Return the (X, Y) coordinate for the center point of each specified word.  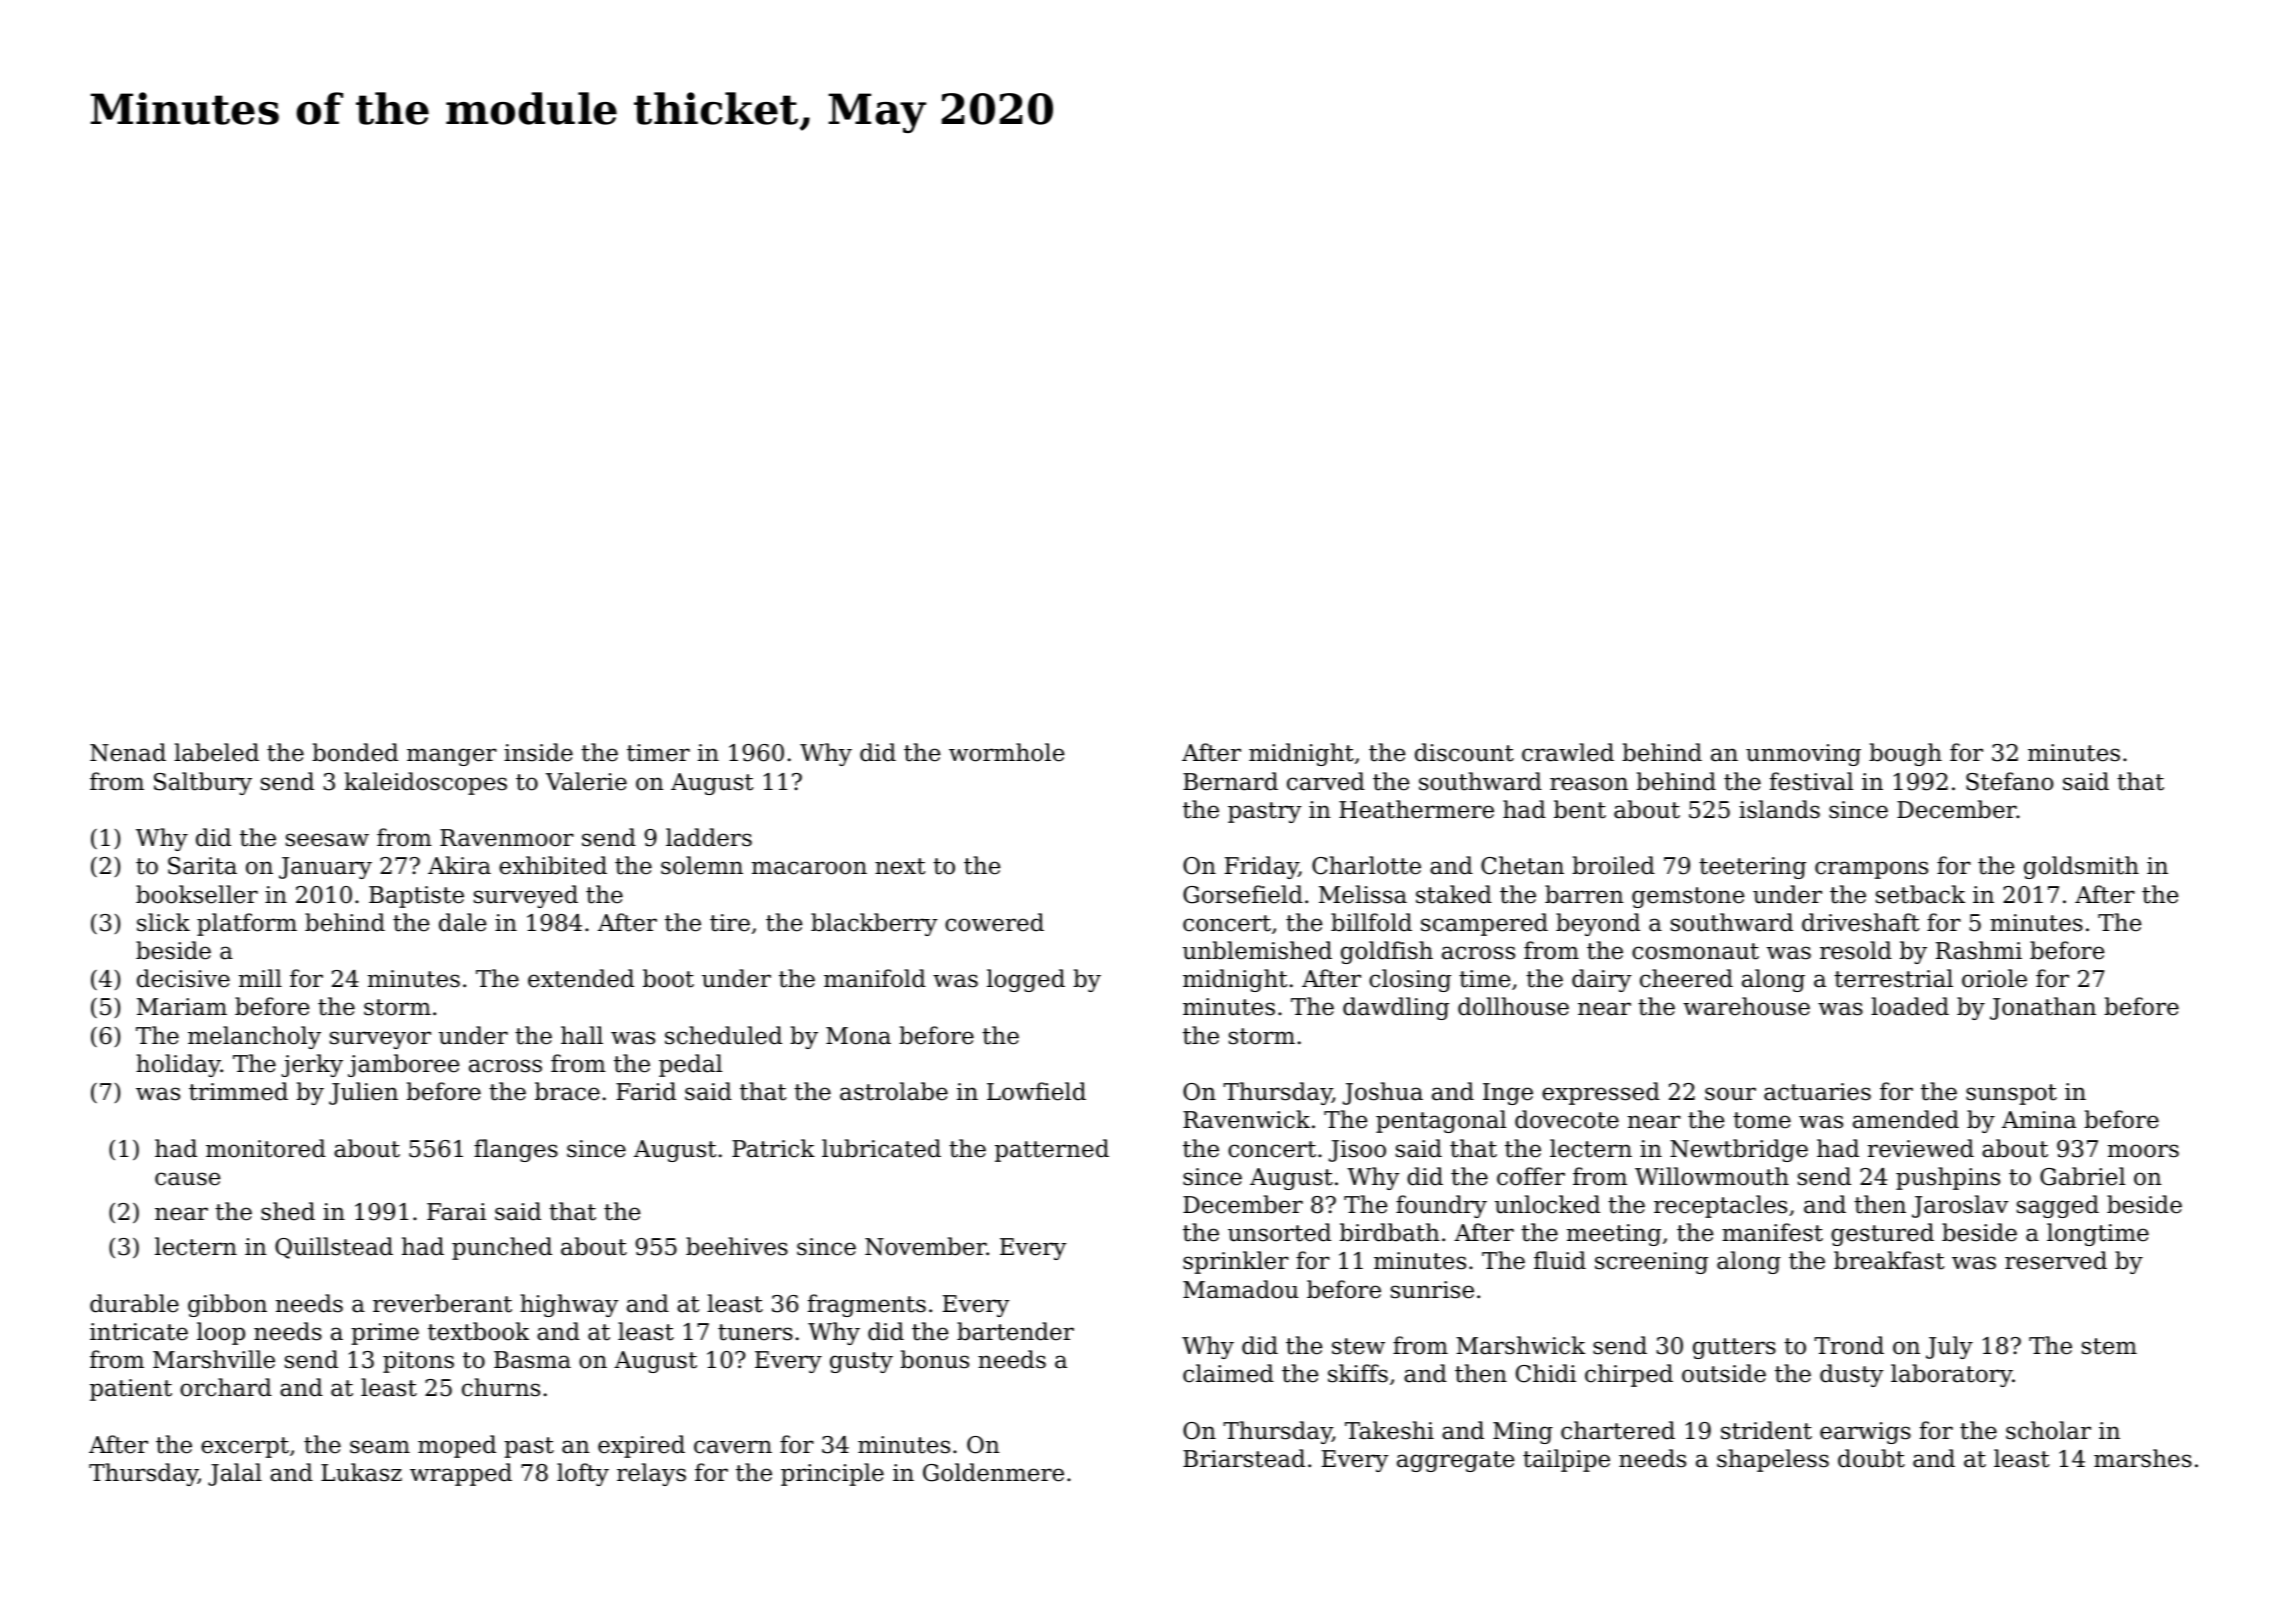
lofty (583, 1474)
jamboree (403, 1065)
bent (1580, 809)
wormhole (1006, 752)
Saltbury (203, 783)
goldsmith (2081, 867)
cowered (994, 922)
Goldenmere (993, 1472)
